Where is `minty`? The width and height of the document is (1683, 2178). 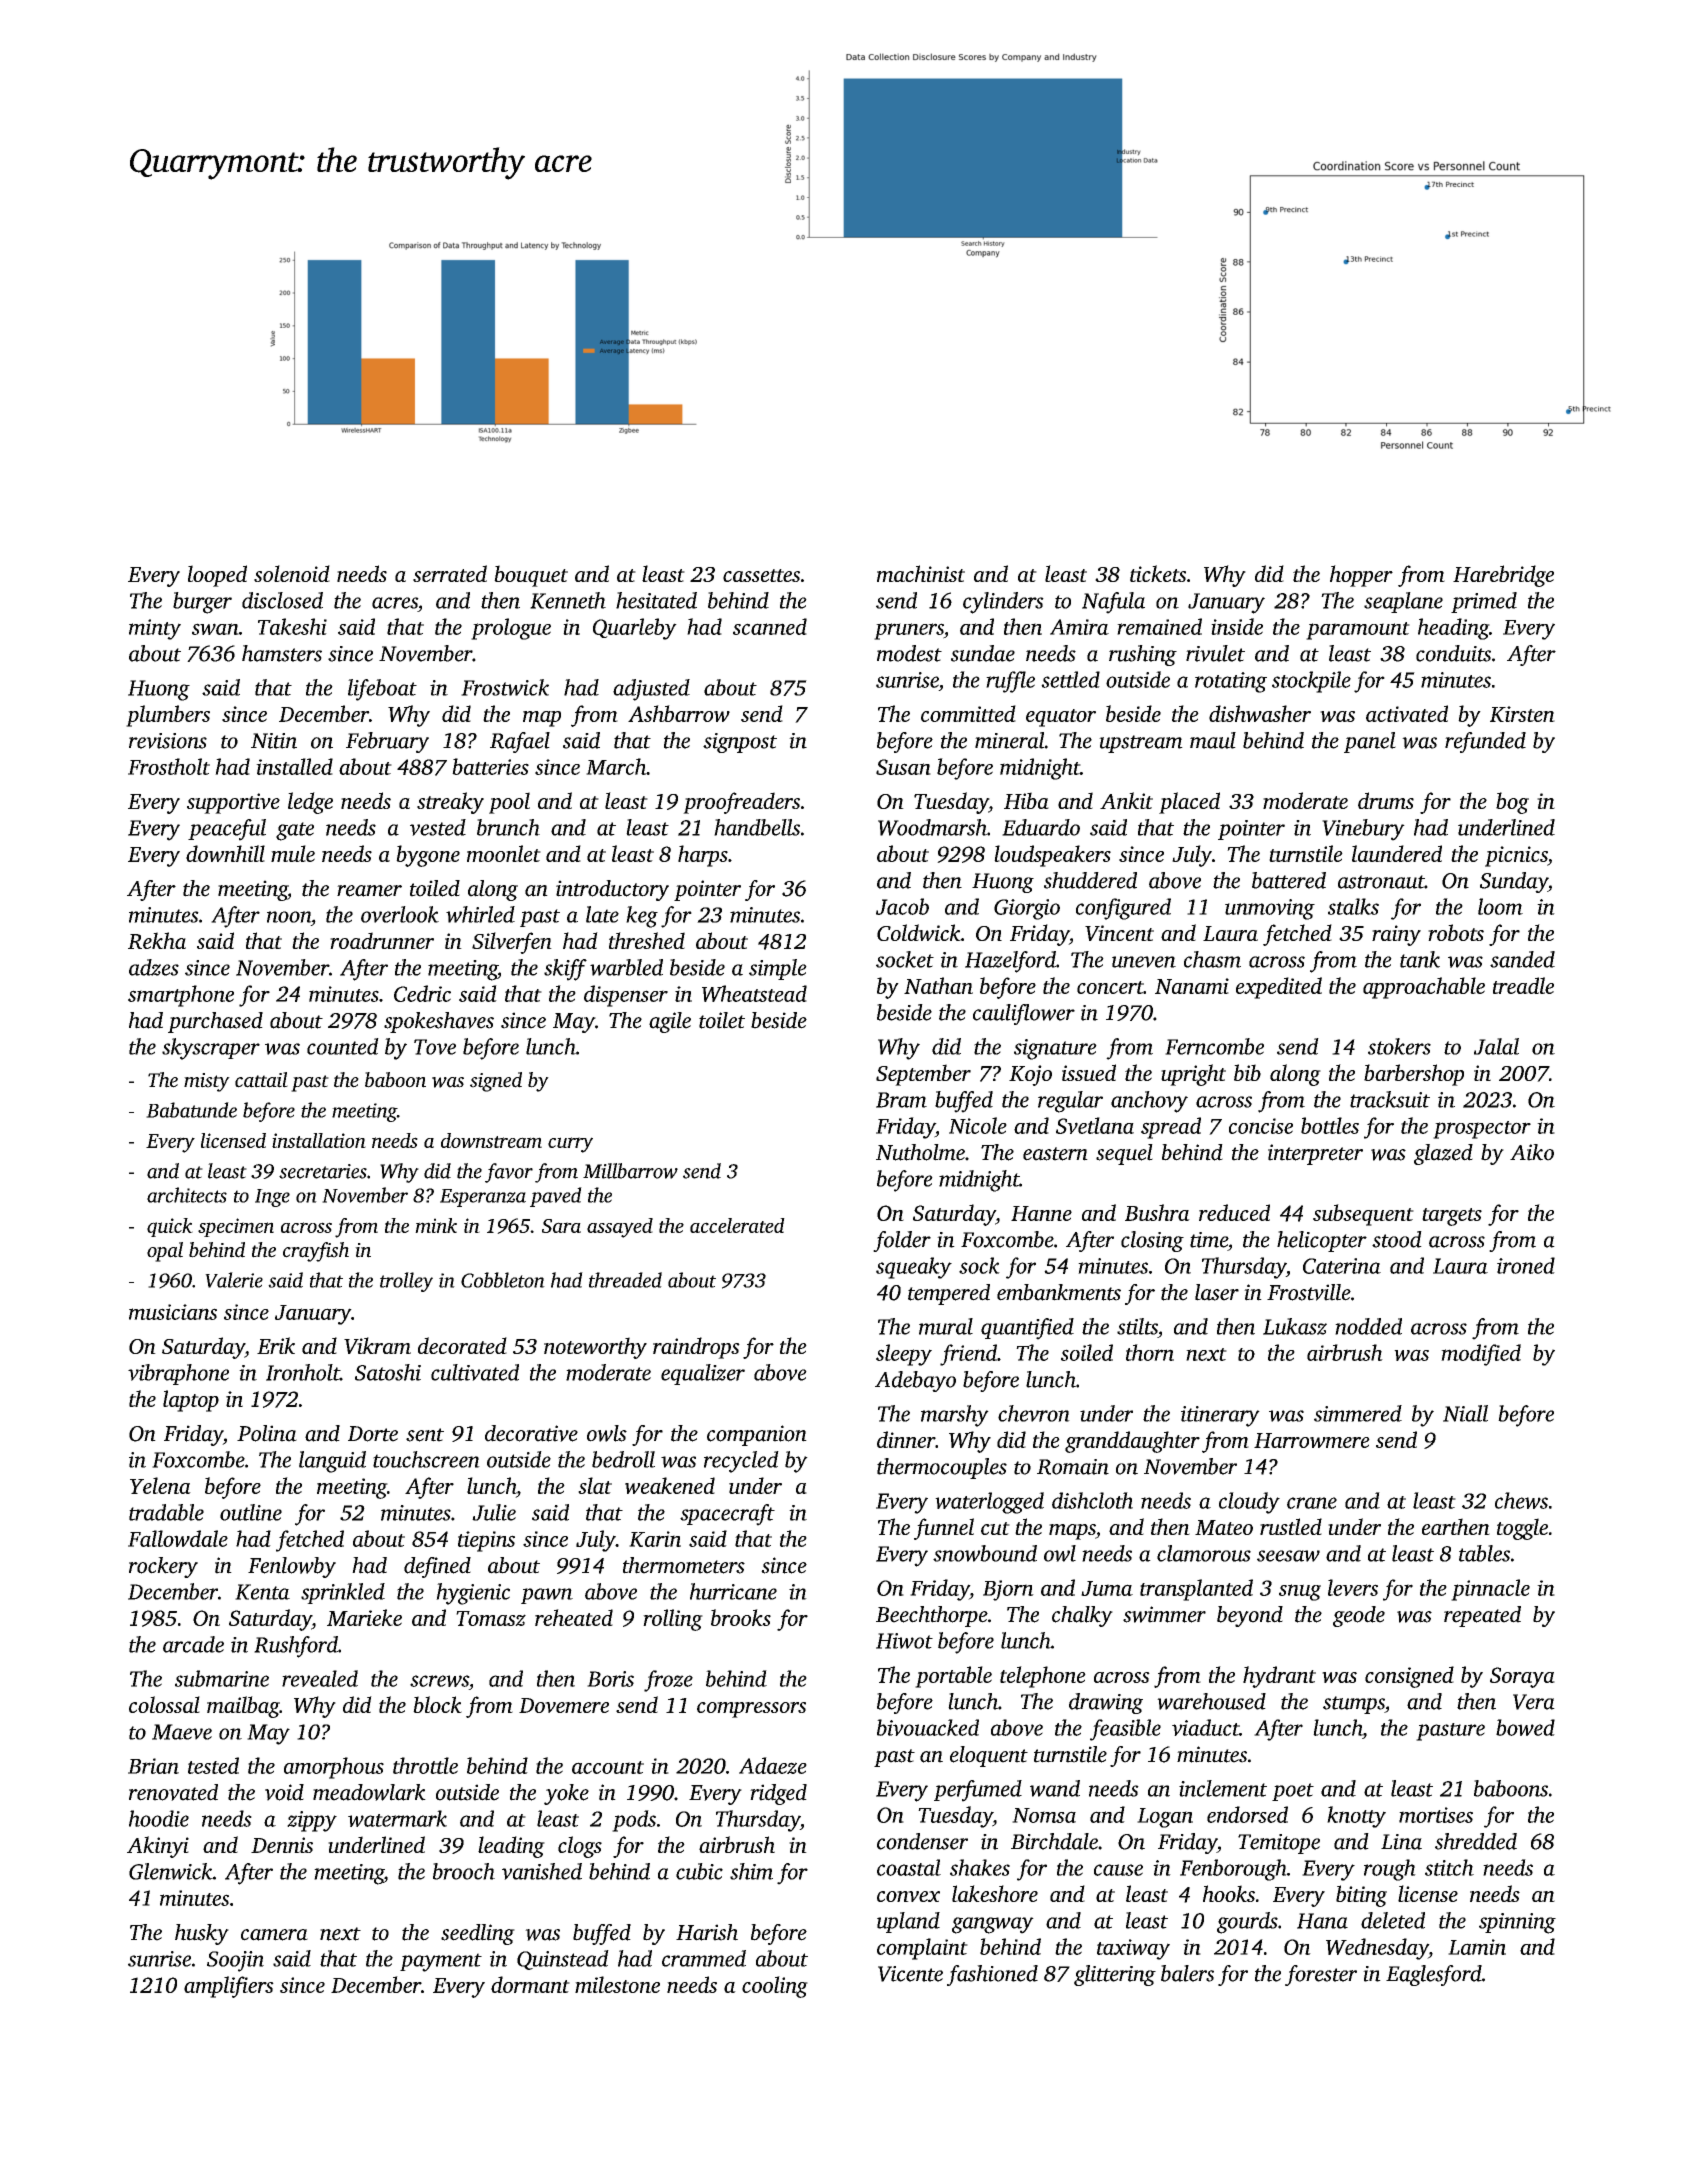 minty is located at coordinates (155, 629).
